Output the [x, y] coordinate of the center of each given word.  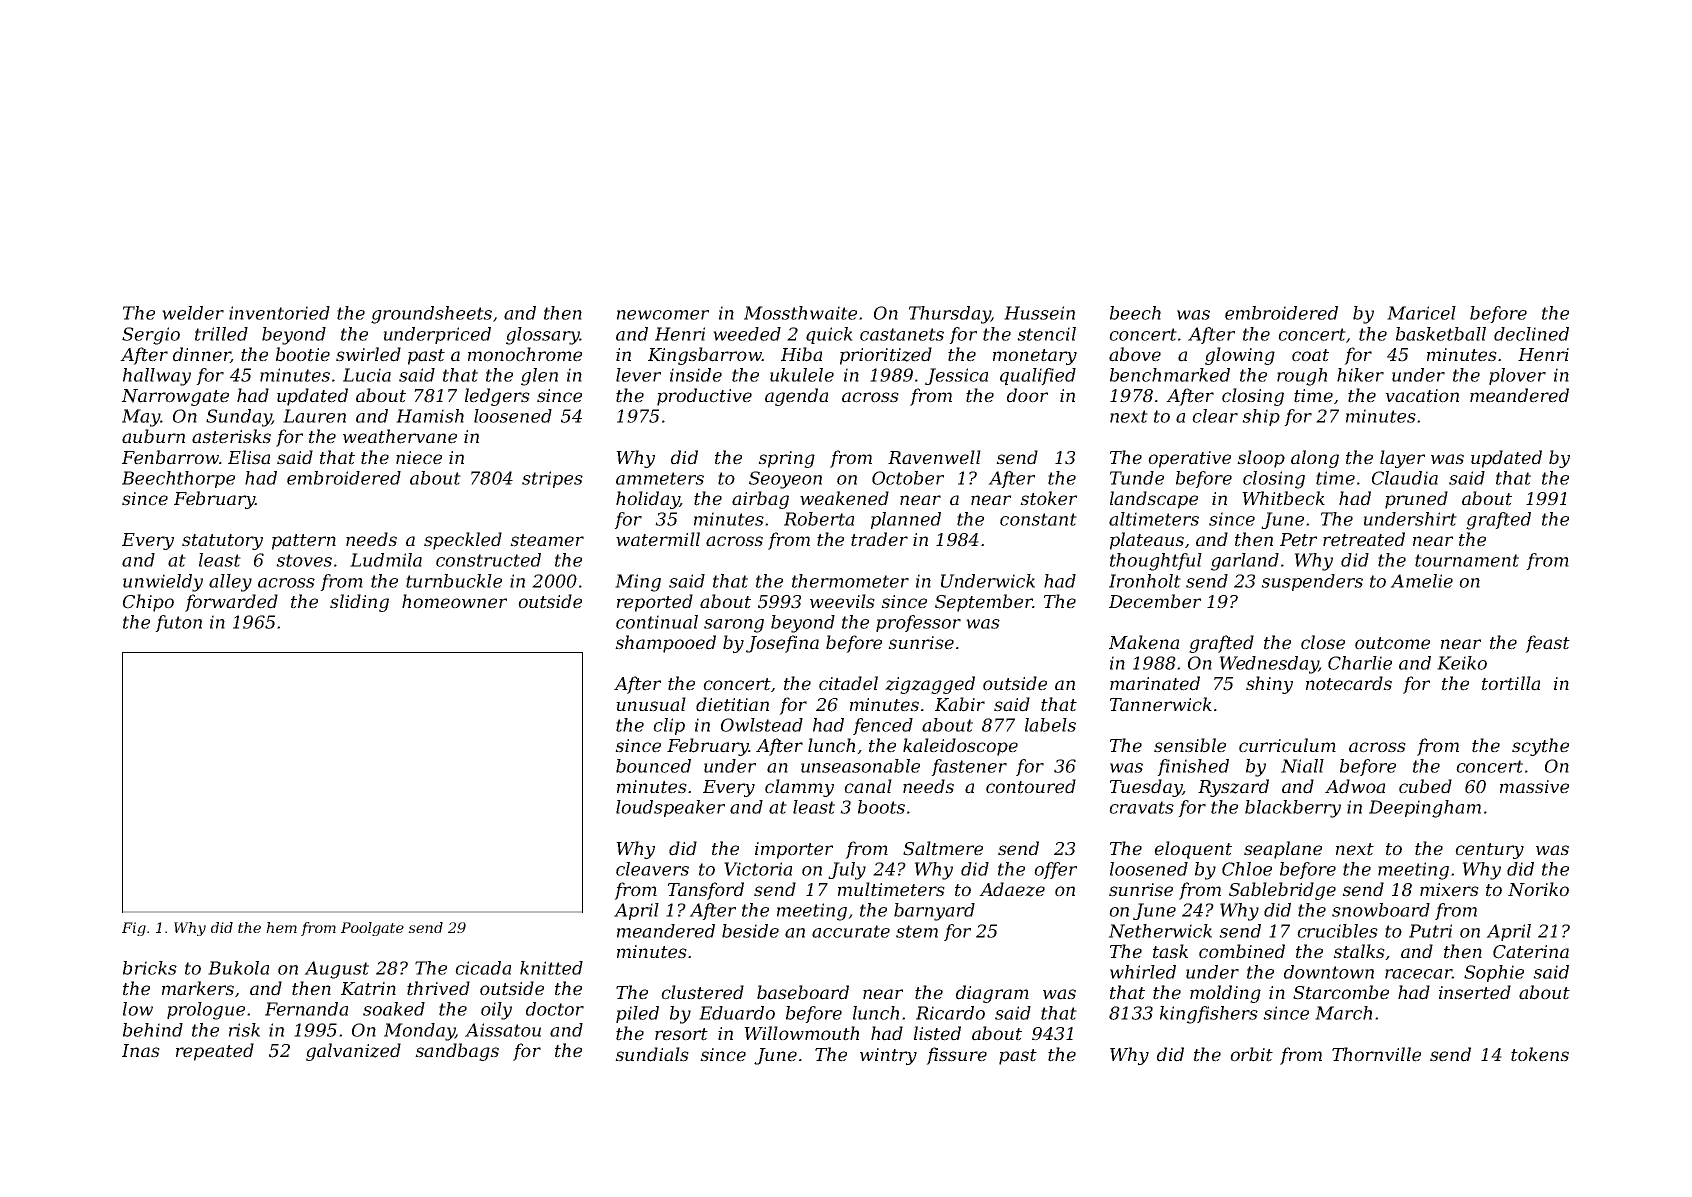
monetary [1035, 357]
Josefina [782, 644]
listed [937, 1033]
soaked [394, 1009]
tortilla [1511, 683]
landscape [1154, 500]
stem [917, 931]
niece [419, 458]
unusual [651, 704]
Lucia [367, 375]
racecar [1418, 974]
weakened [844, 498]
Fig [134, 929]
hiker [1360, 375]
